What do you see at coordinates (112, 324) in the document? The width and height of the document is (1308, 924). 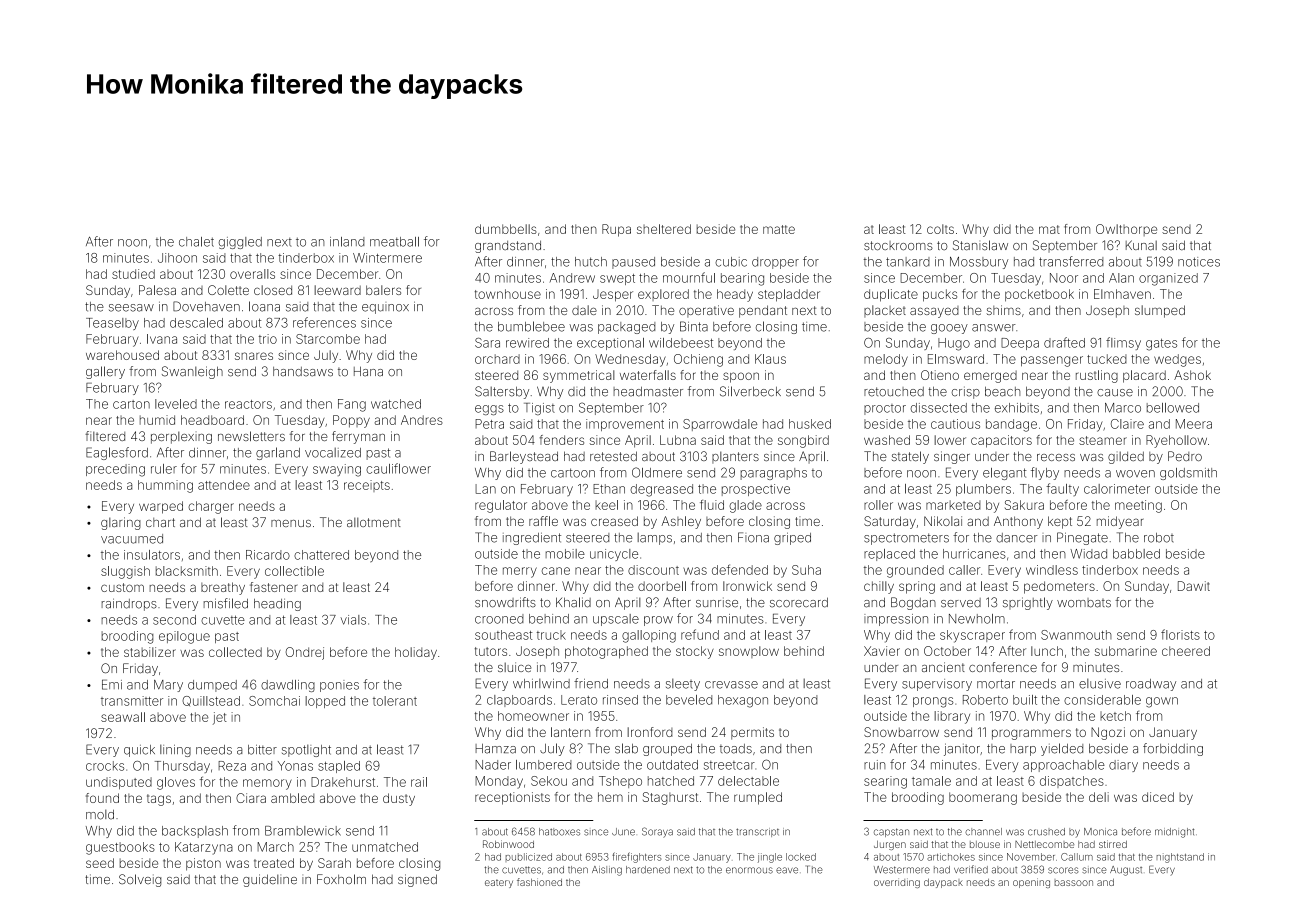 I see `Teaselby` at bounding box center [112, 324].
